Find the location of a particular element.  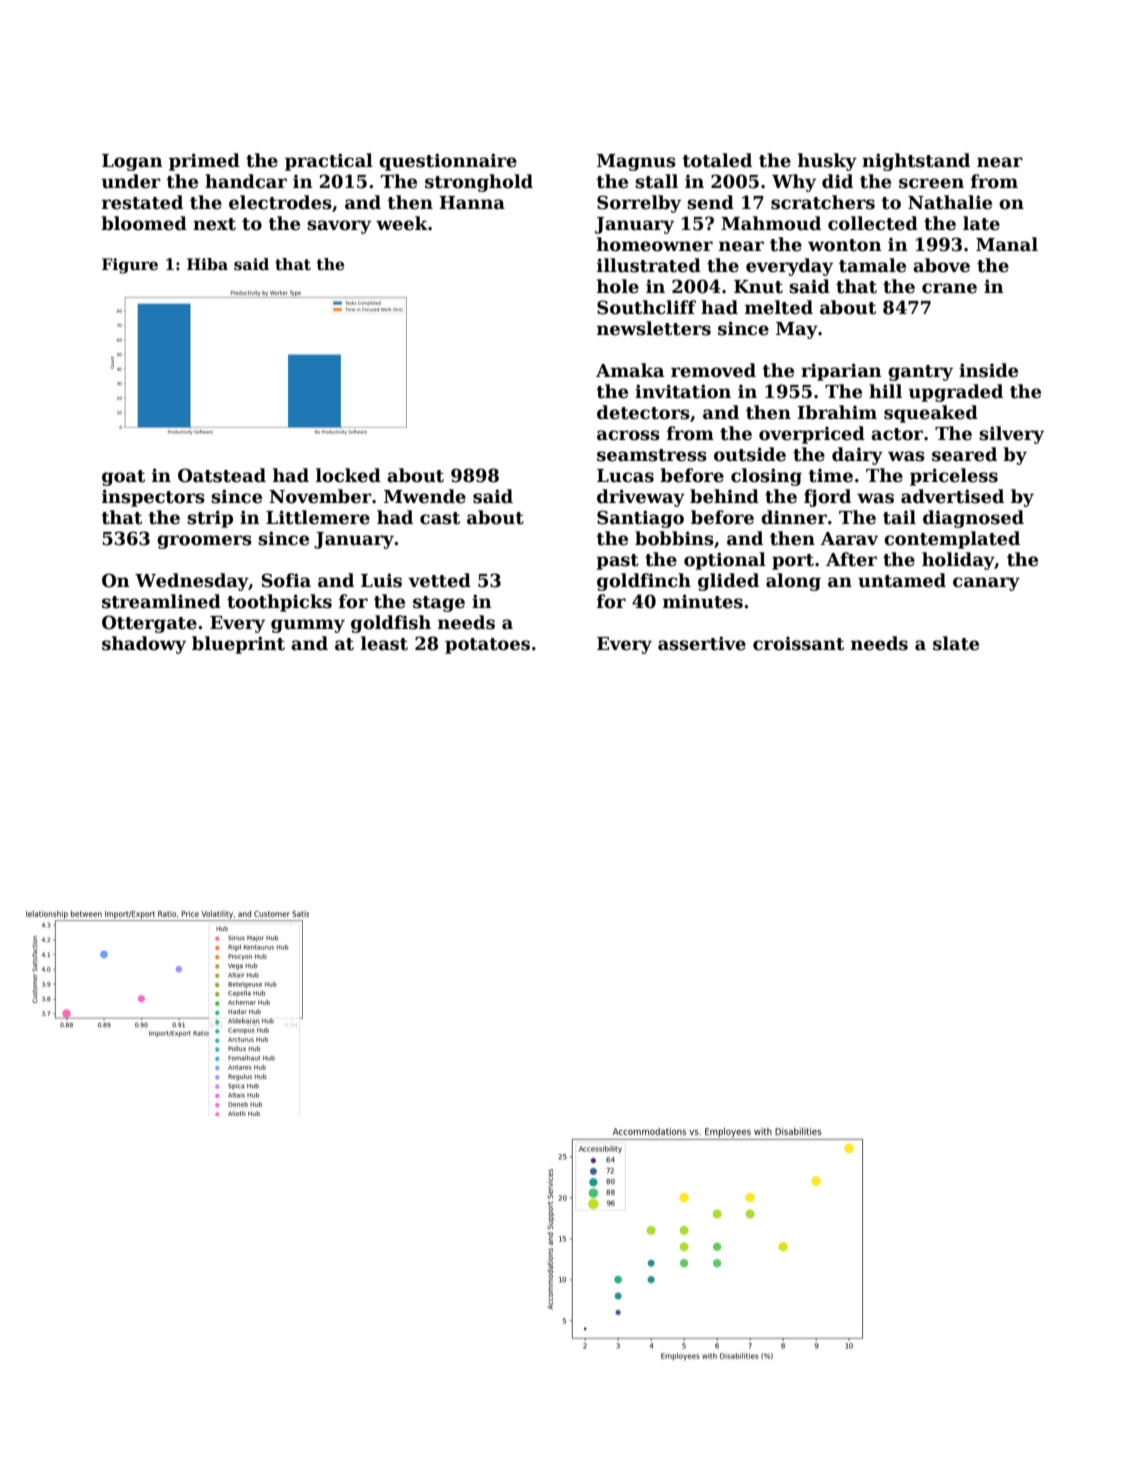

Littlemere is located at coordinates (318, 517).
